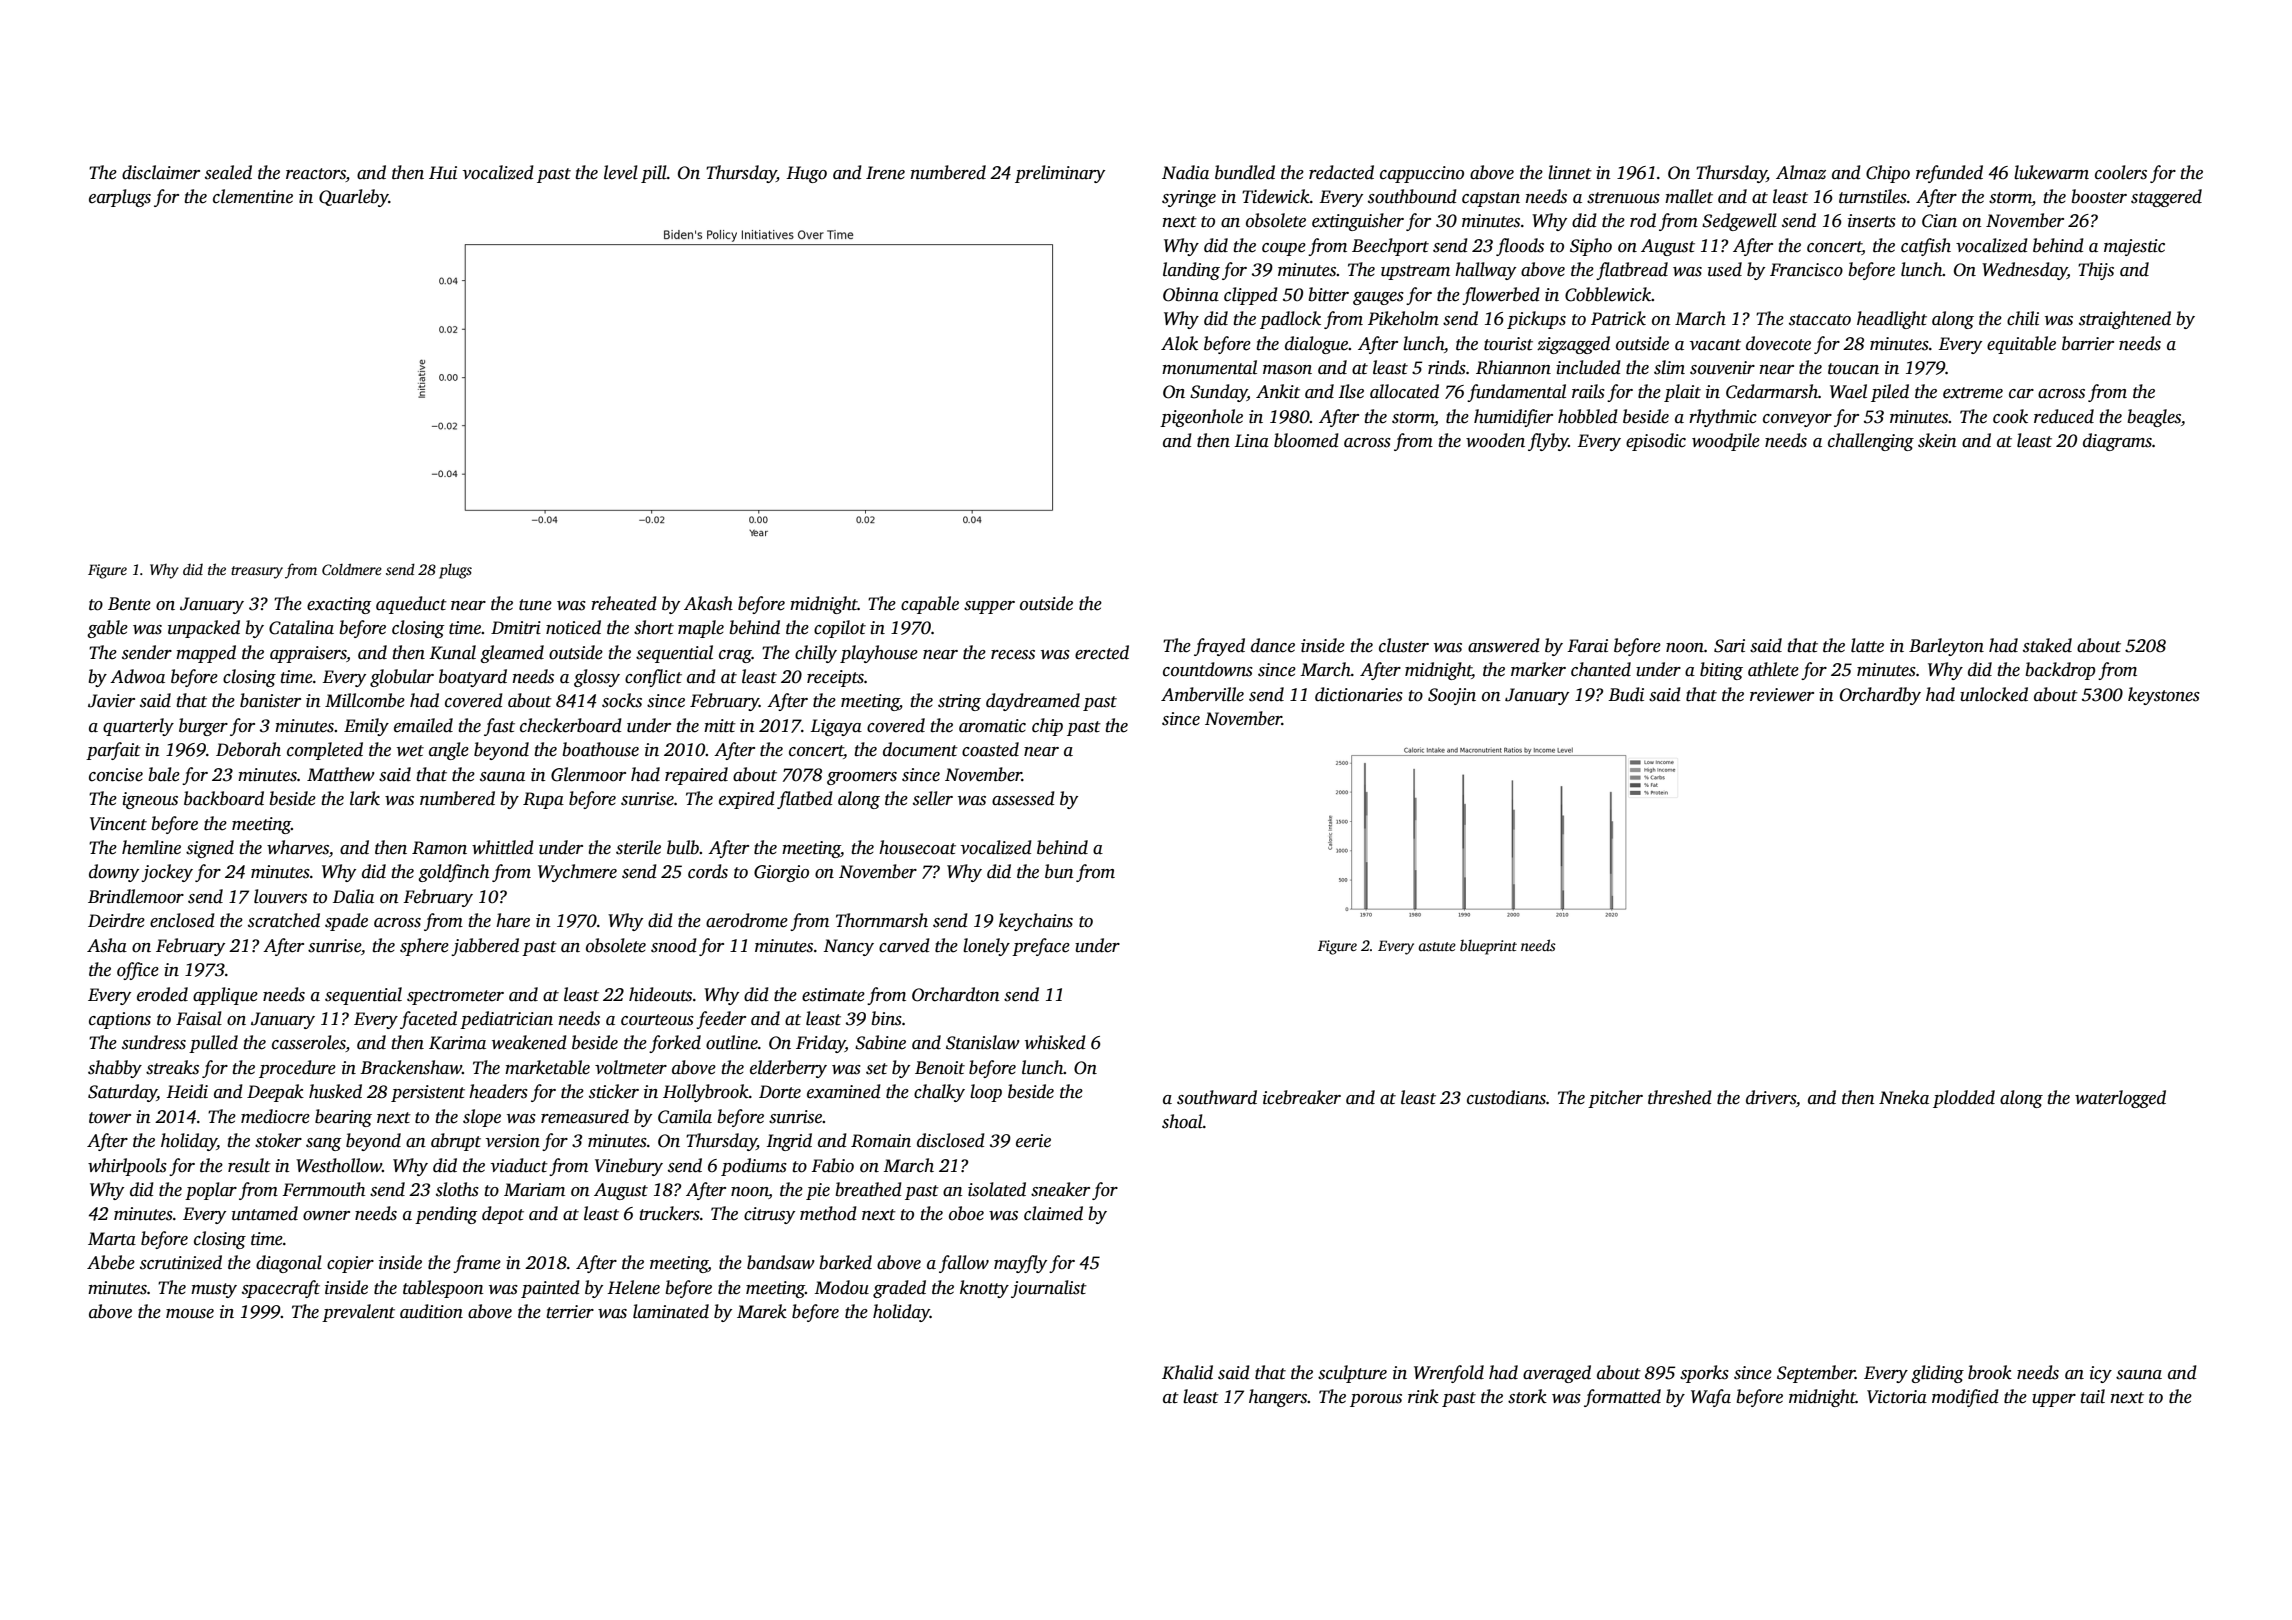  What do you see at coordinates (1306, 440) in the document?
I see `bloomed` at bounding box center [1306, 440].
